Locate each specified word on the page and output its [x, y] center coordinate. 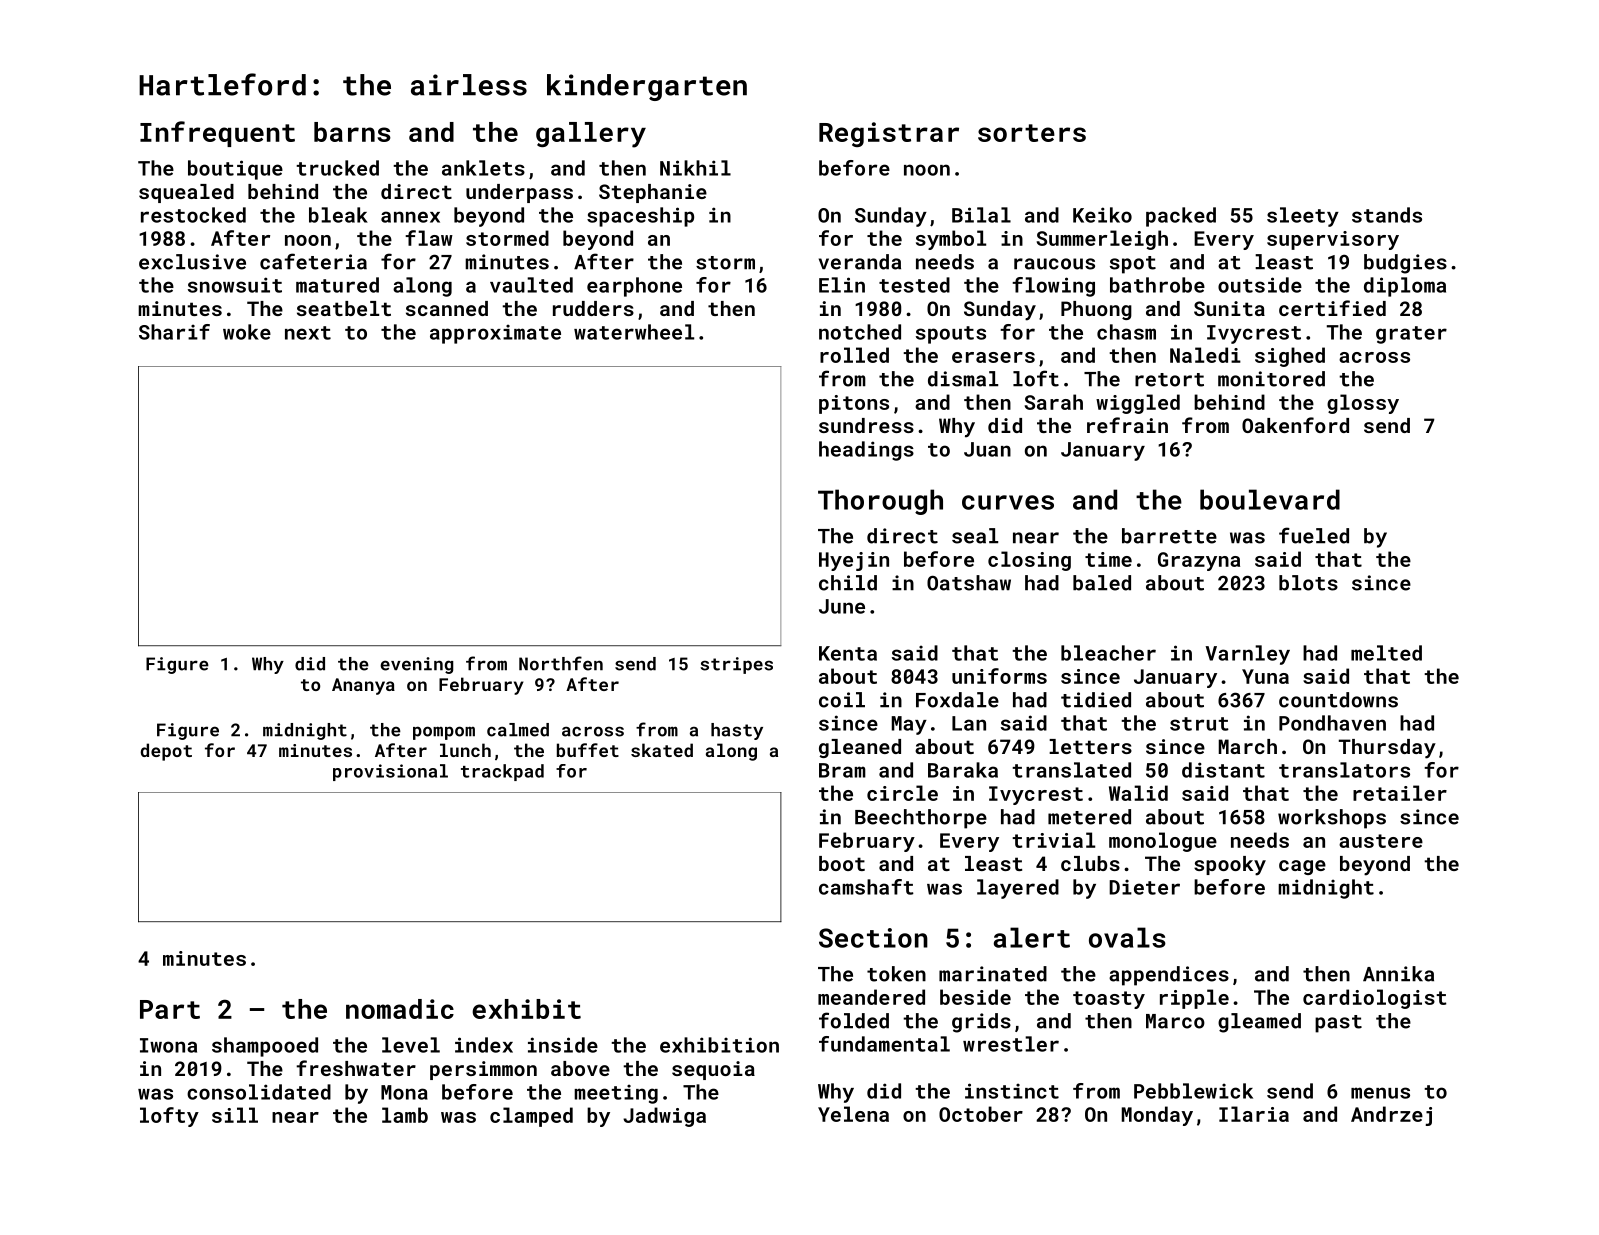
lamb [405, 1115]
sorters [1032, 133]
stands [1387, 215]
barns [352, 132]
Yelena [853, 1114]
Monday [1157, 1116]
